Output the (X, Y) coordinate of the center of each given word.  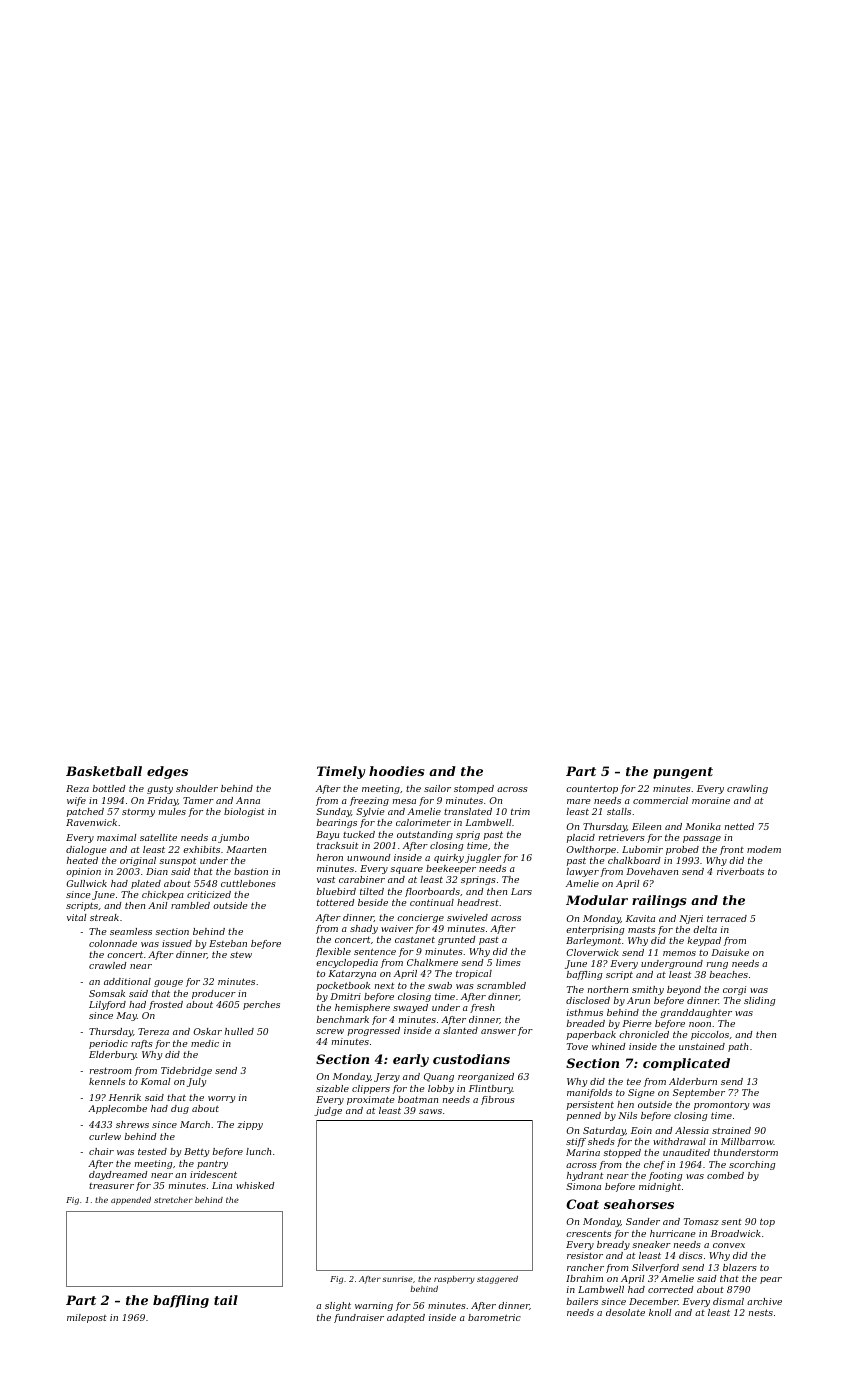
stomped (474, 789)
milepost (87, 1318)
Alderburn (693, 1081)
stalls (619, 811)
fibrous (498, 1100)
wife (76, 801)
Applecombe (117, 1109)
